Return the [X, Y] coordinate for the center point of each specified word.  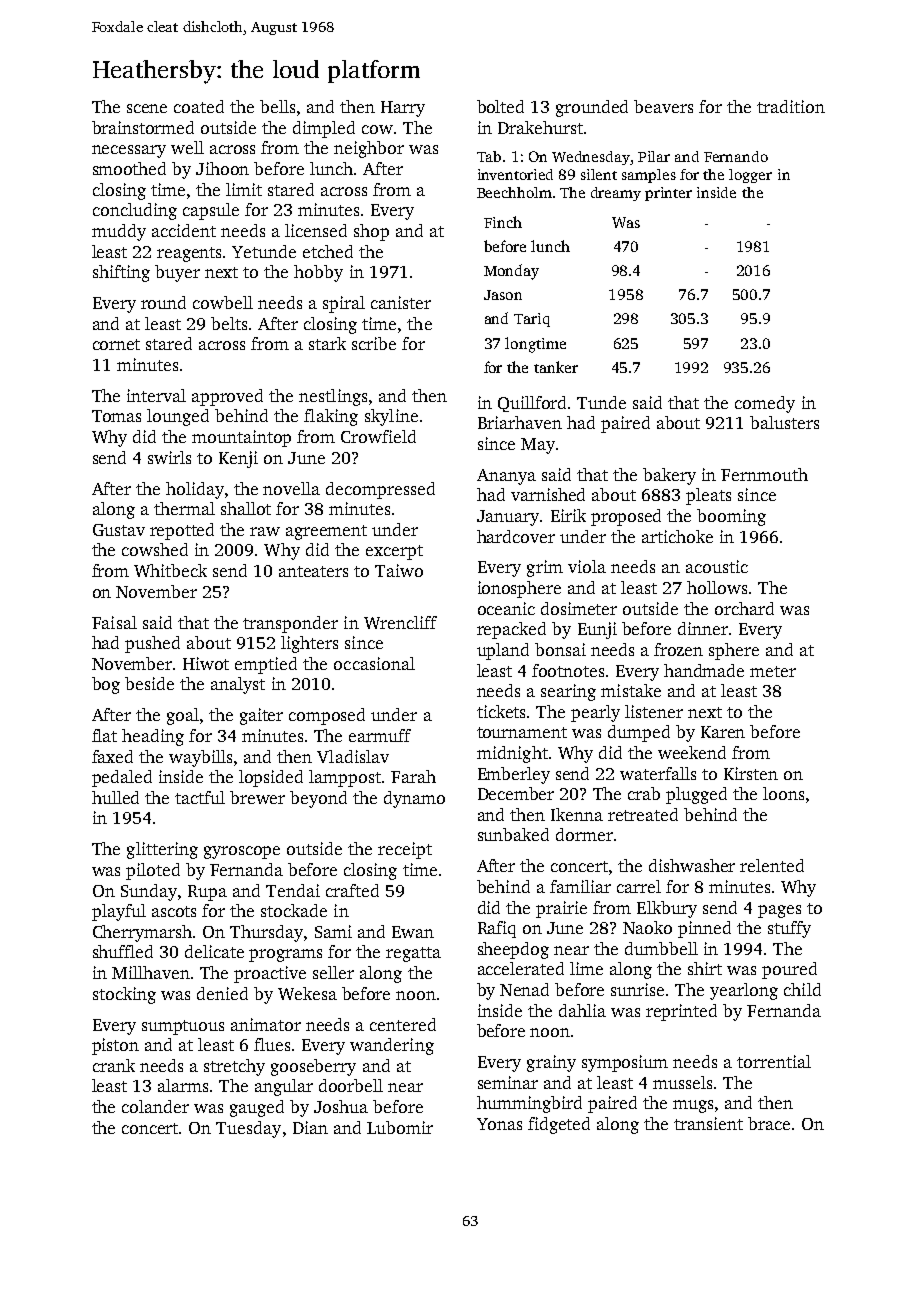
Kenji [238, 459]
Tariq [532, 320]
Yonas [499, 1124]
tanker [556, 367]
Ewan [413, 932]
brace [769, 1123]
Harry [403, 109]
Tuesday [248, 1129]
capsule [211, 211]
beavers [663, 106]
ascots [174, 911]
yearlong [744, 991]
